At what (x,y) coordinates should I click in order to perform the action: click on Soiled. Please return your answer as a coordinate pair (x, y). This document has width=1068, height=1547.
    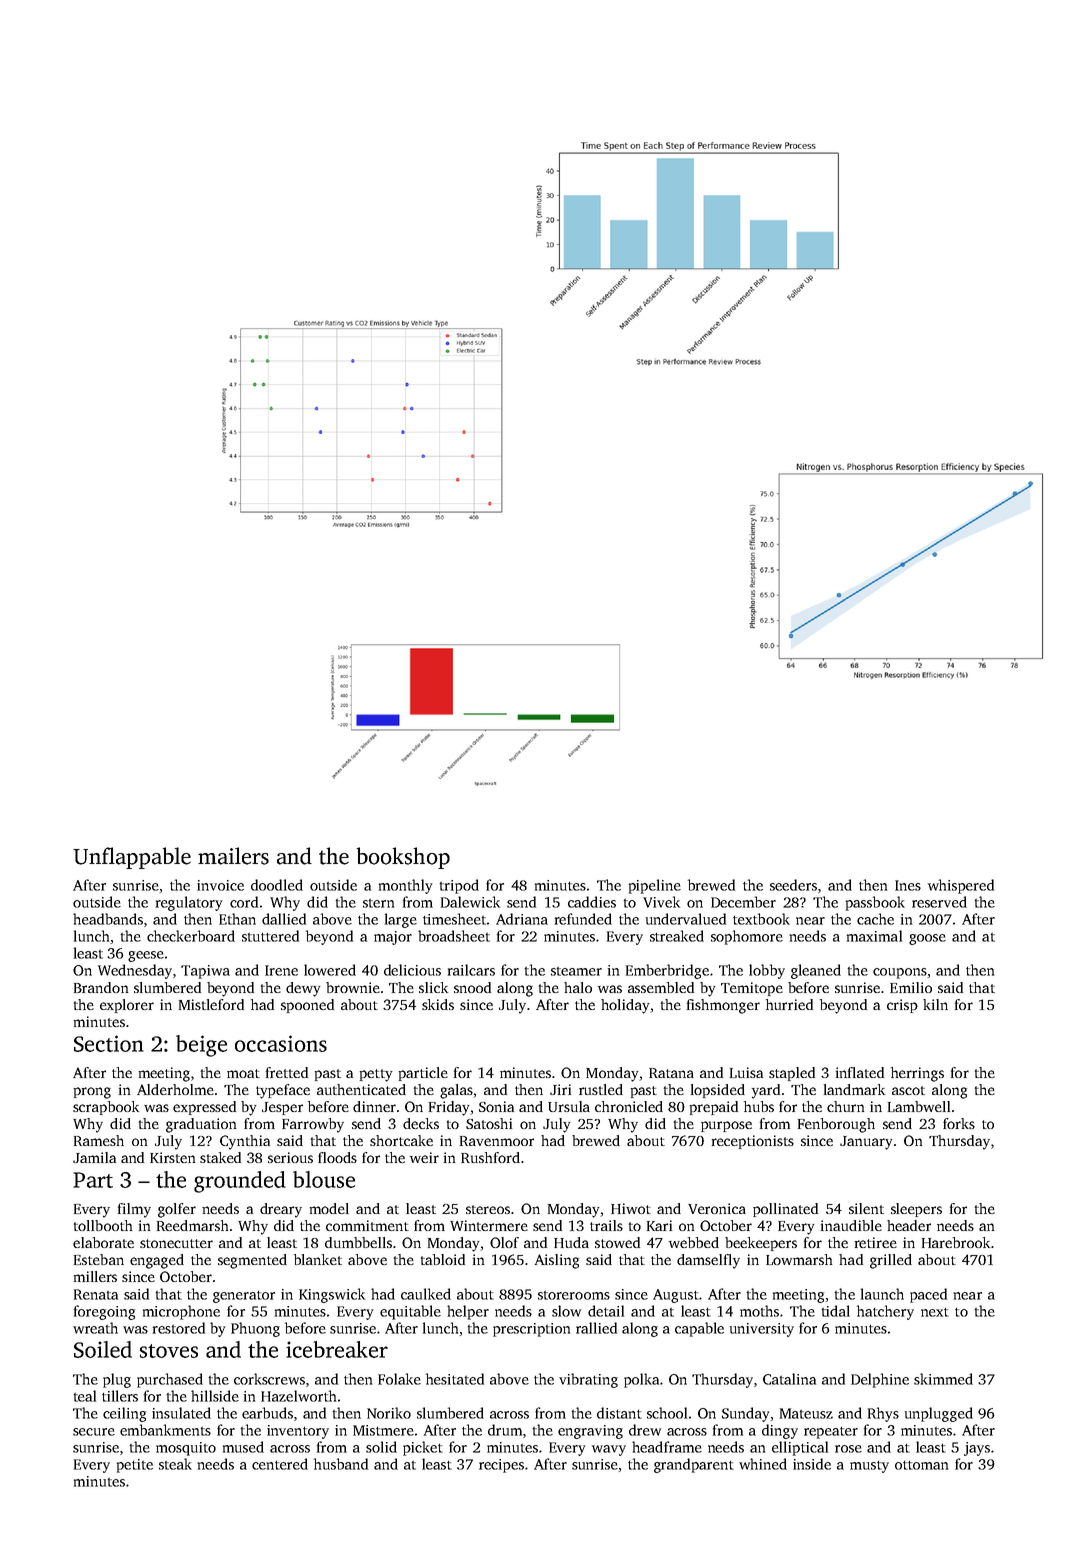
    Looking at the image, I should click on (103, 1349).
